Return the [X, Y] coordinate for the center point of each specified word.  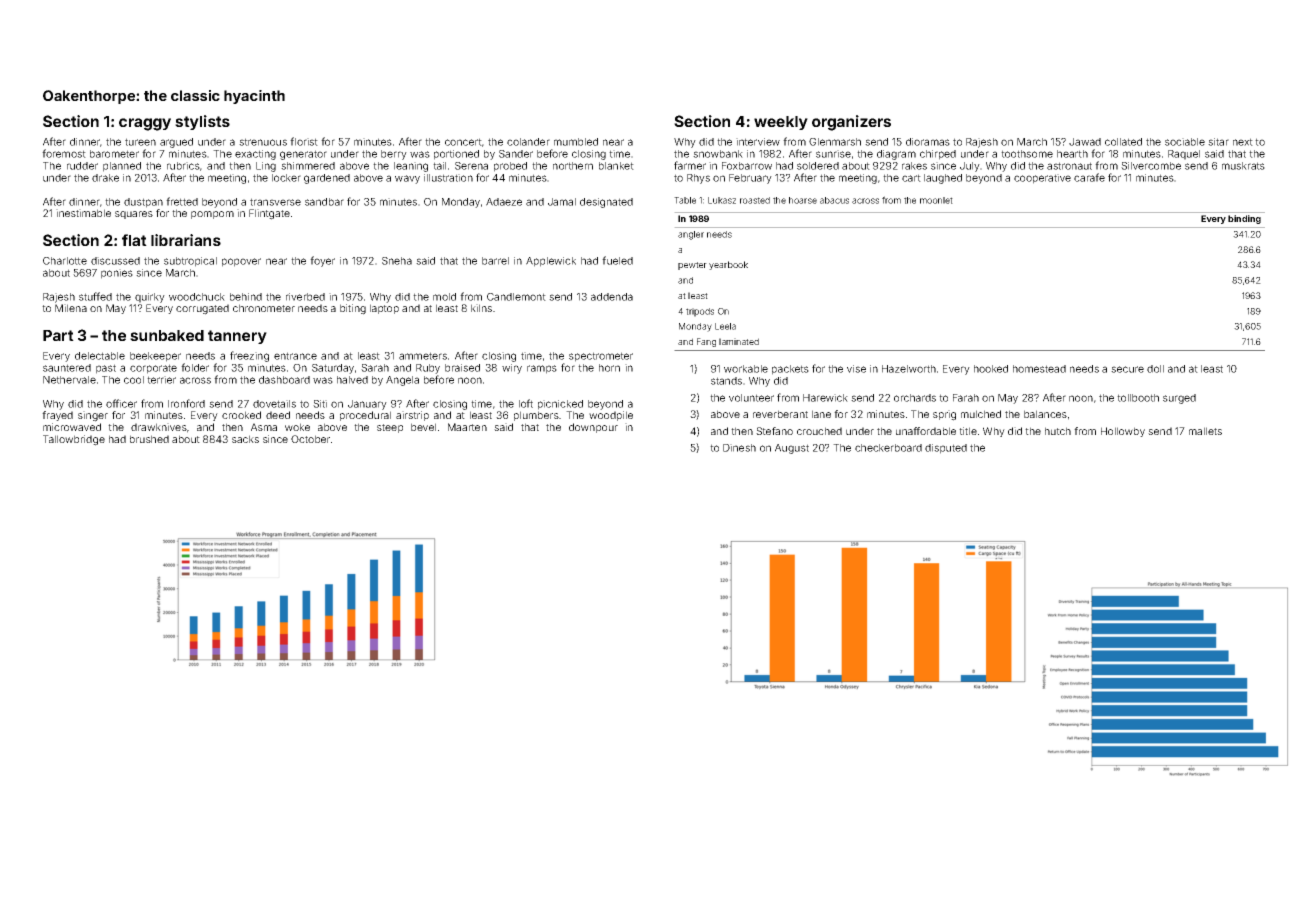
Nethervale [69, 380]
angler [691, 235]
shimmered [308, 166]
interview [758, 142]
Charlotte [65, 261]
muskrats [1243, 166]
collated [1123, 142]
